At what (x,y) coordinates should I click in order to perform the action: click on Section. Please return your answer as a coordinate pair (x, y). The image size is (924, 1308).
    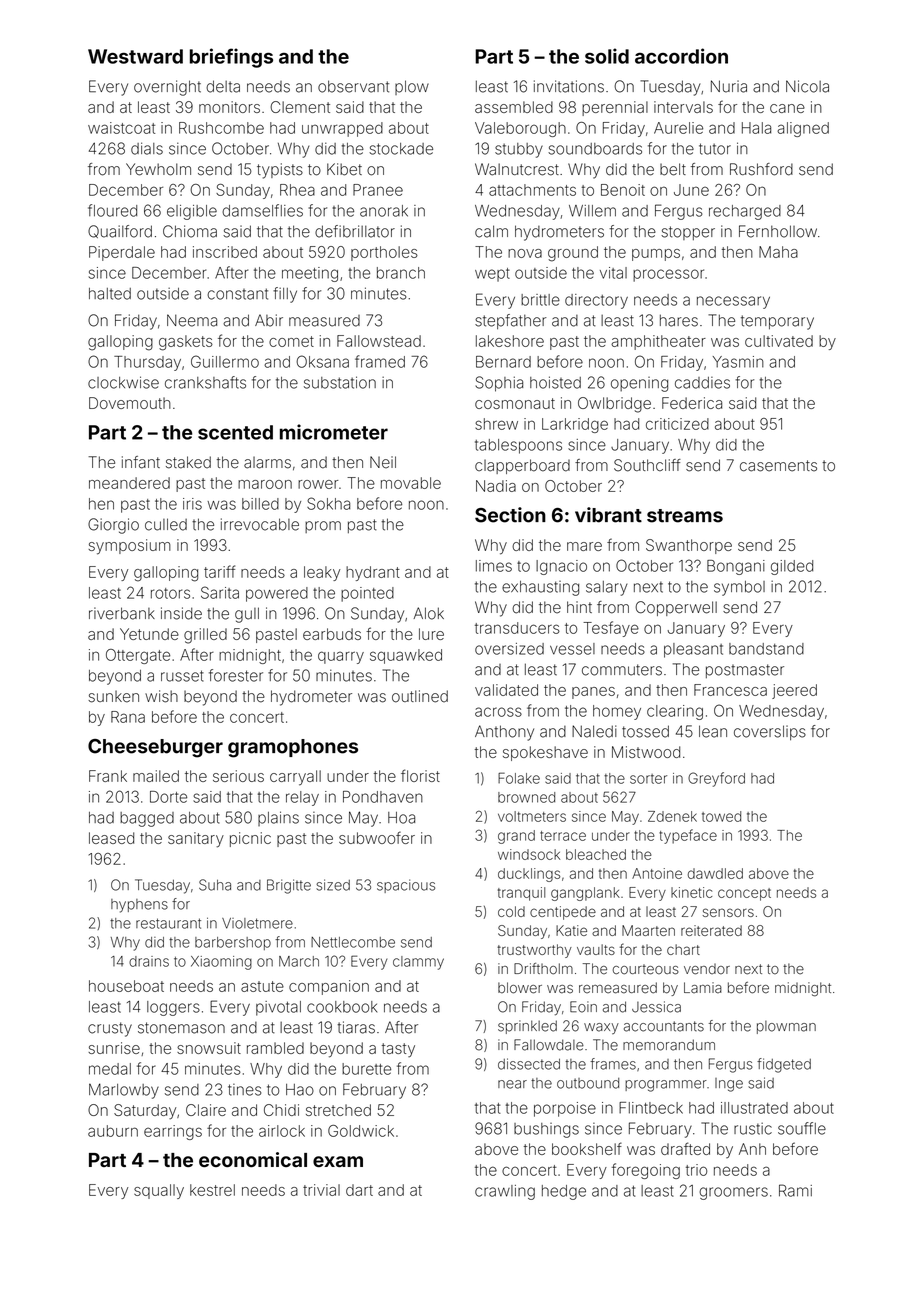
    Looking at the image, I should click on (510, 515).
